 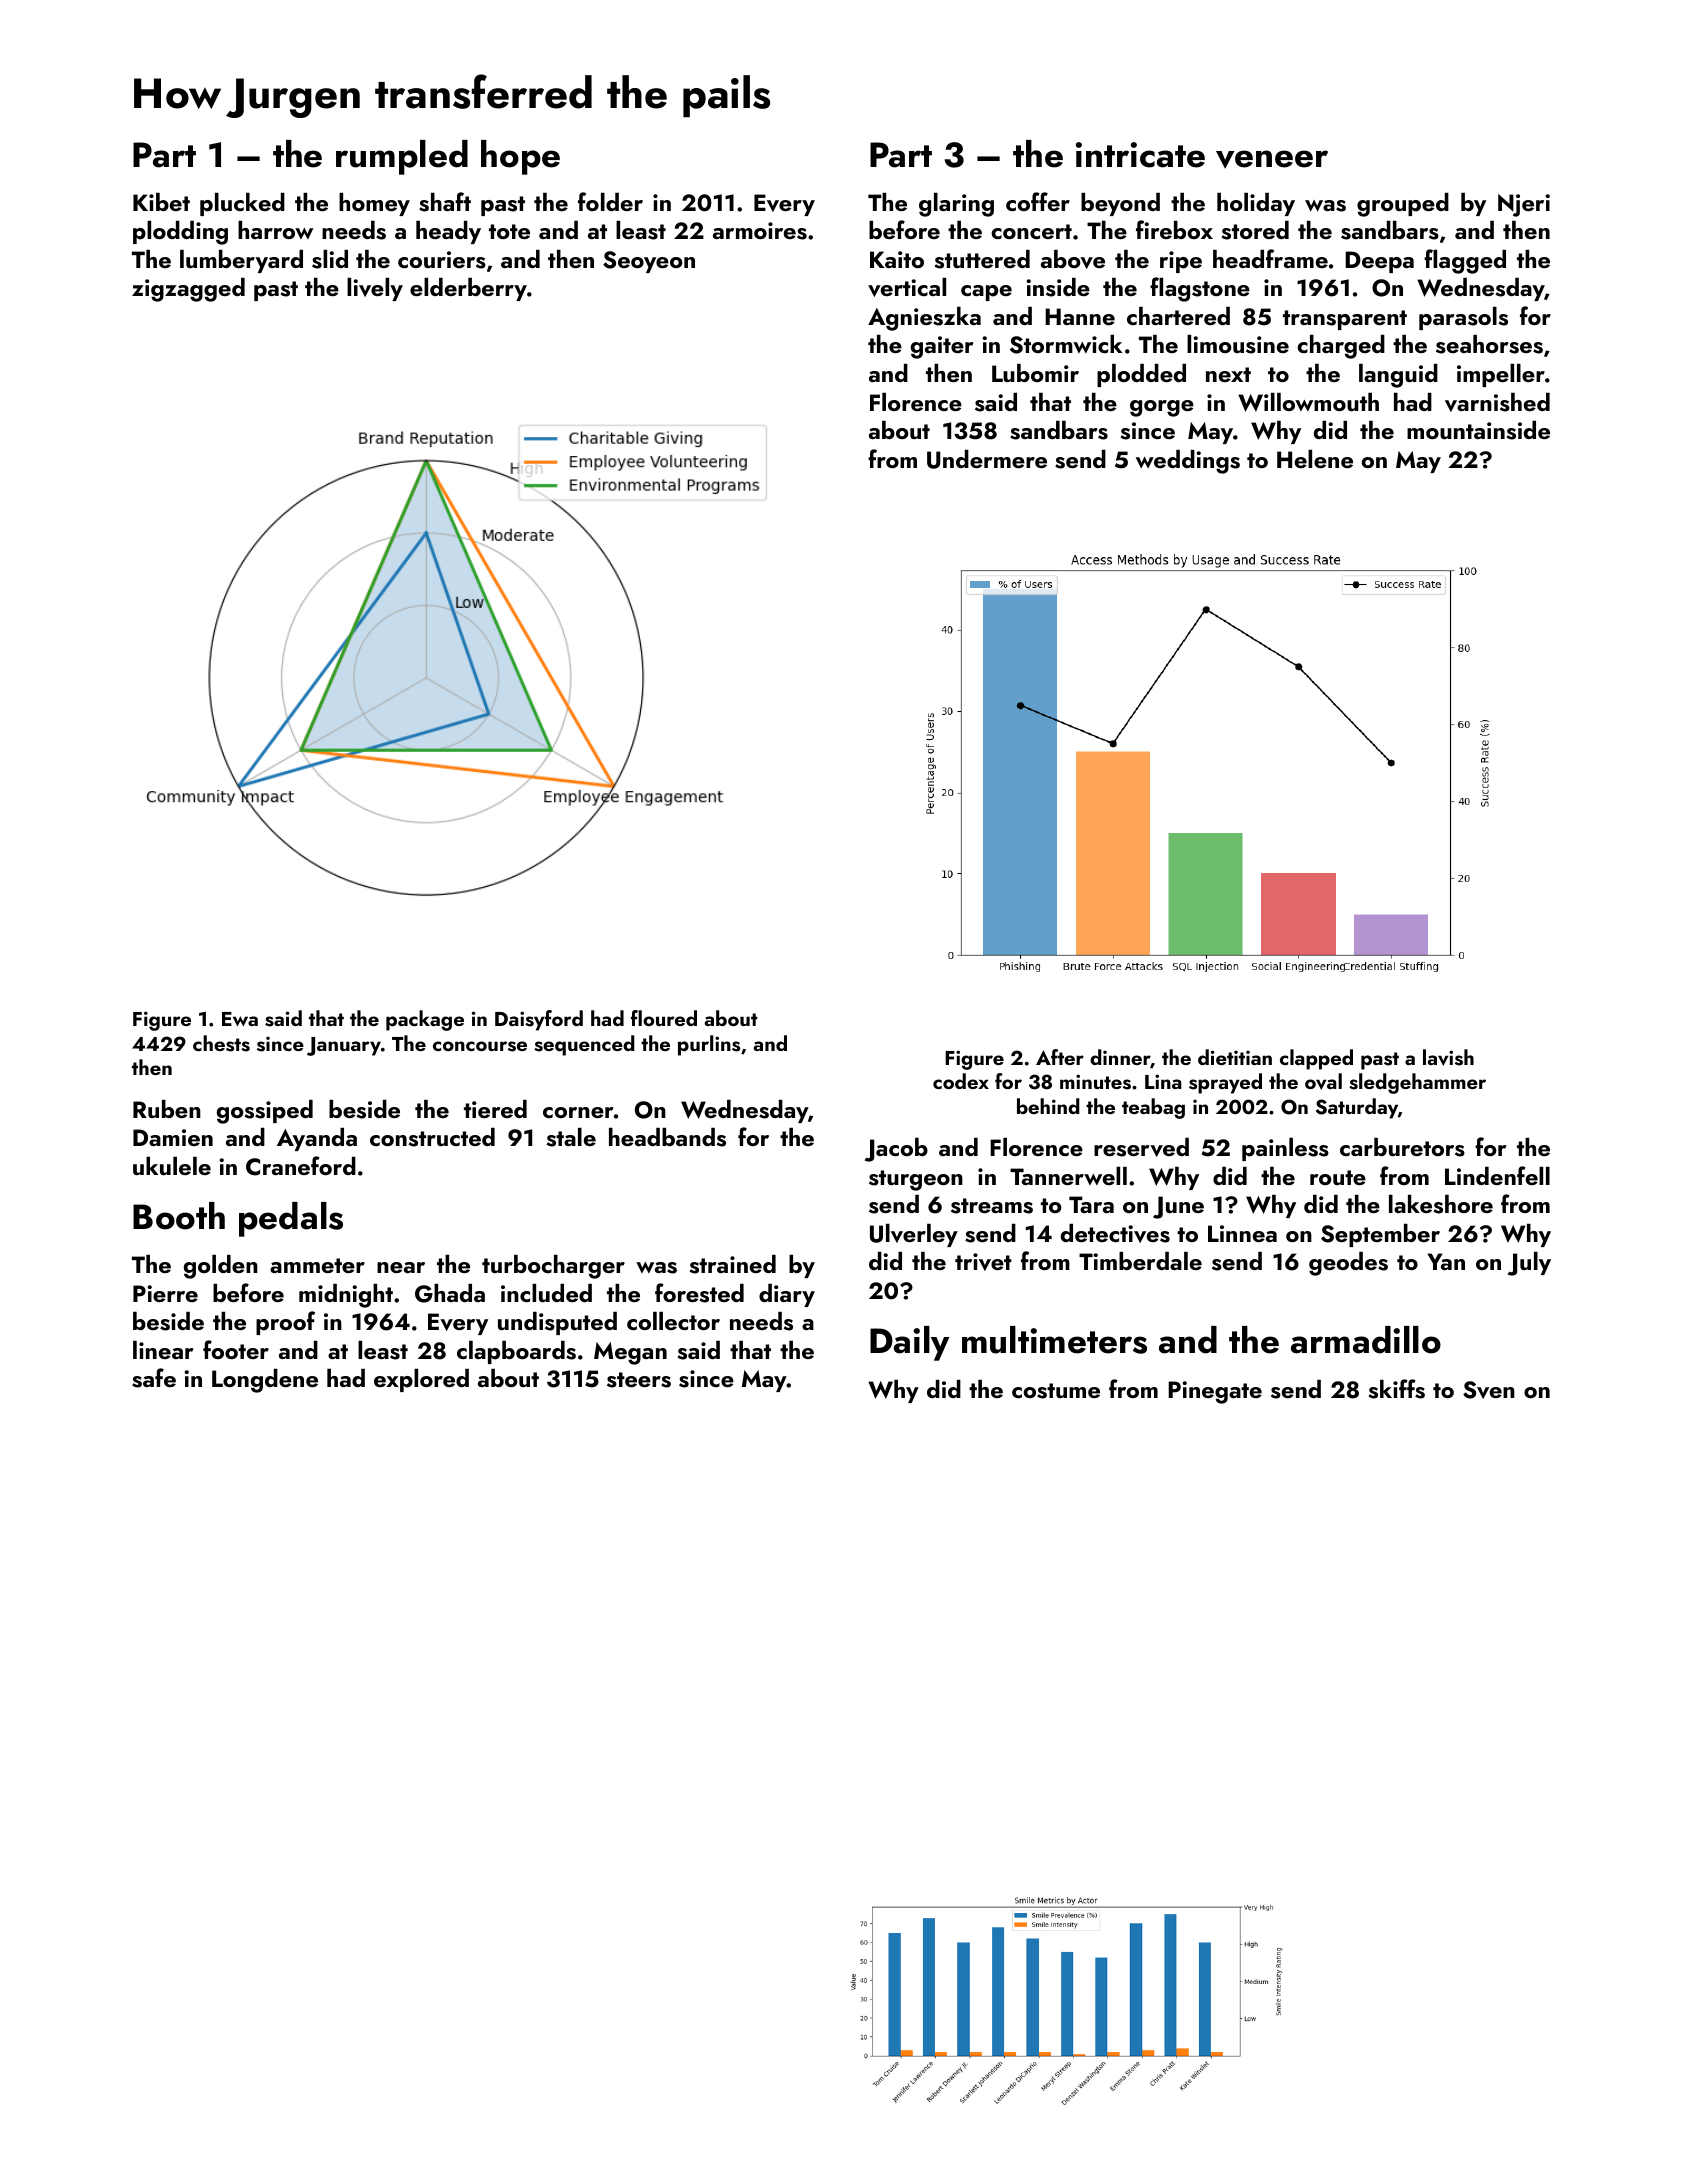 What do you see at coordinates (317, 1265) in the screenshot?
I see `ammeter` at bounding box center [317, 1265].
